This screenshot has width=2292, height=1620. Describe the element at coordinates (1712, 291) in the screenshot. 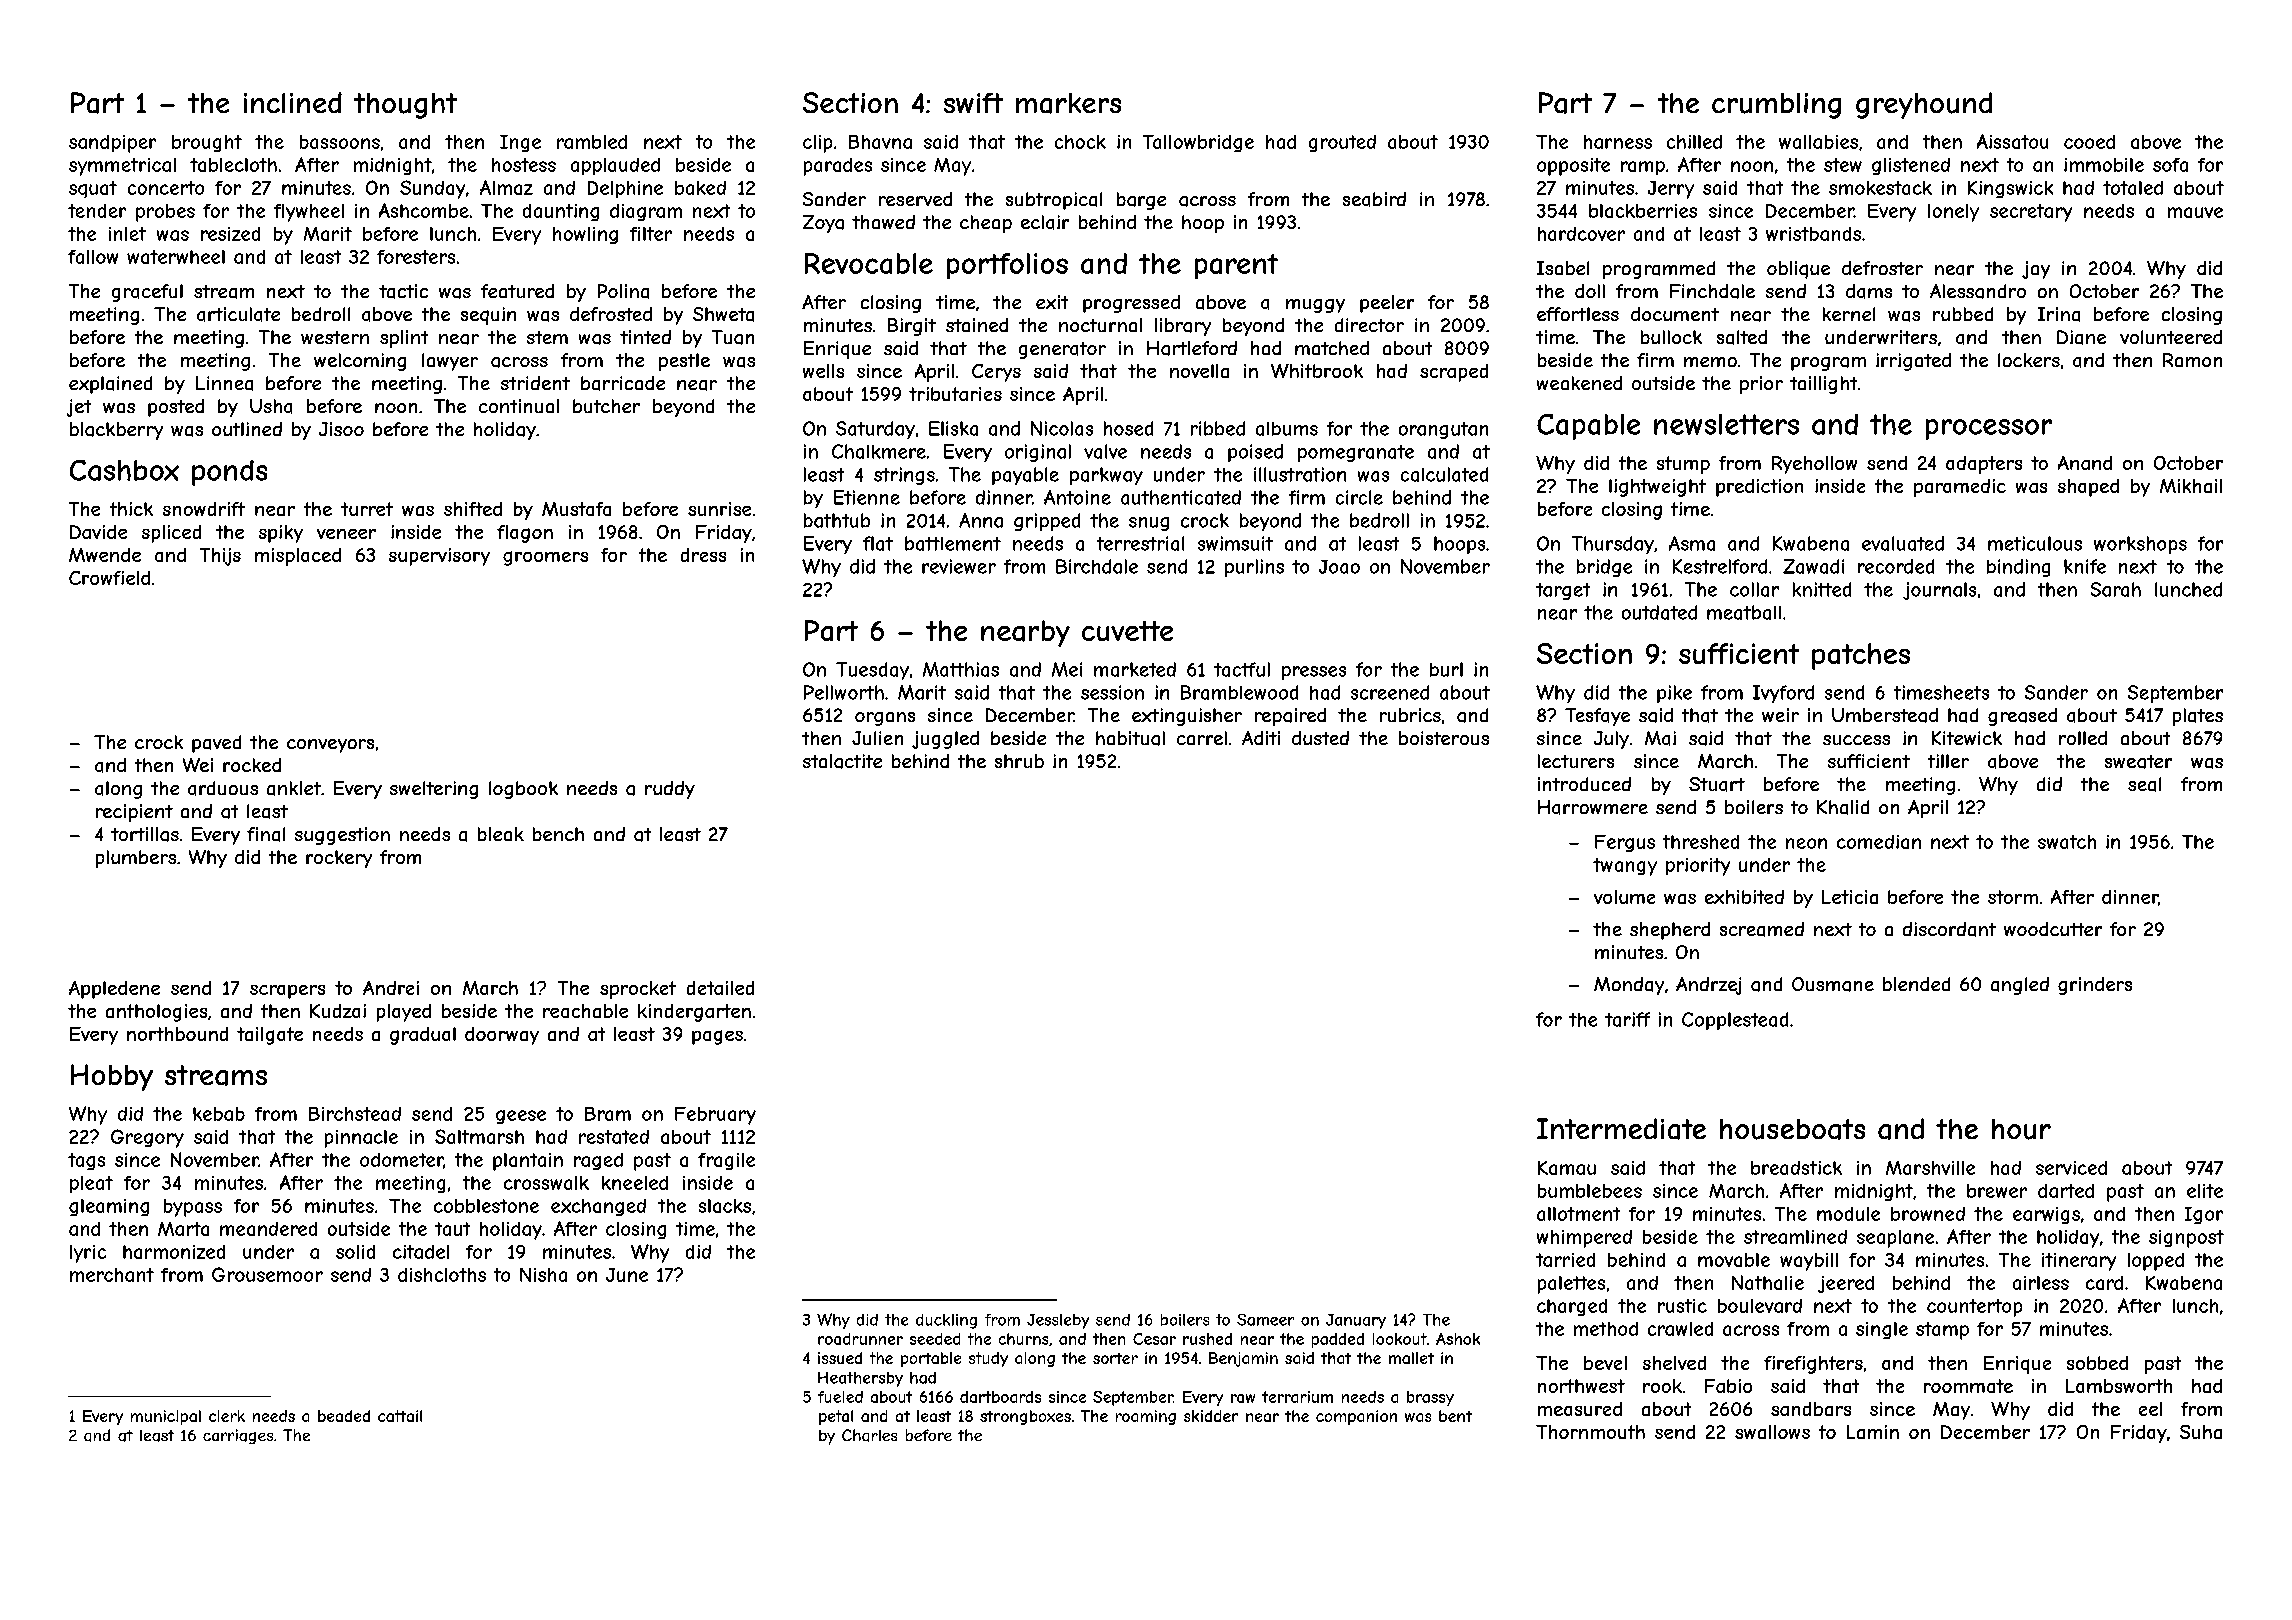

I see `Finchdale` at that location.
